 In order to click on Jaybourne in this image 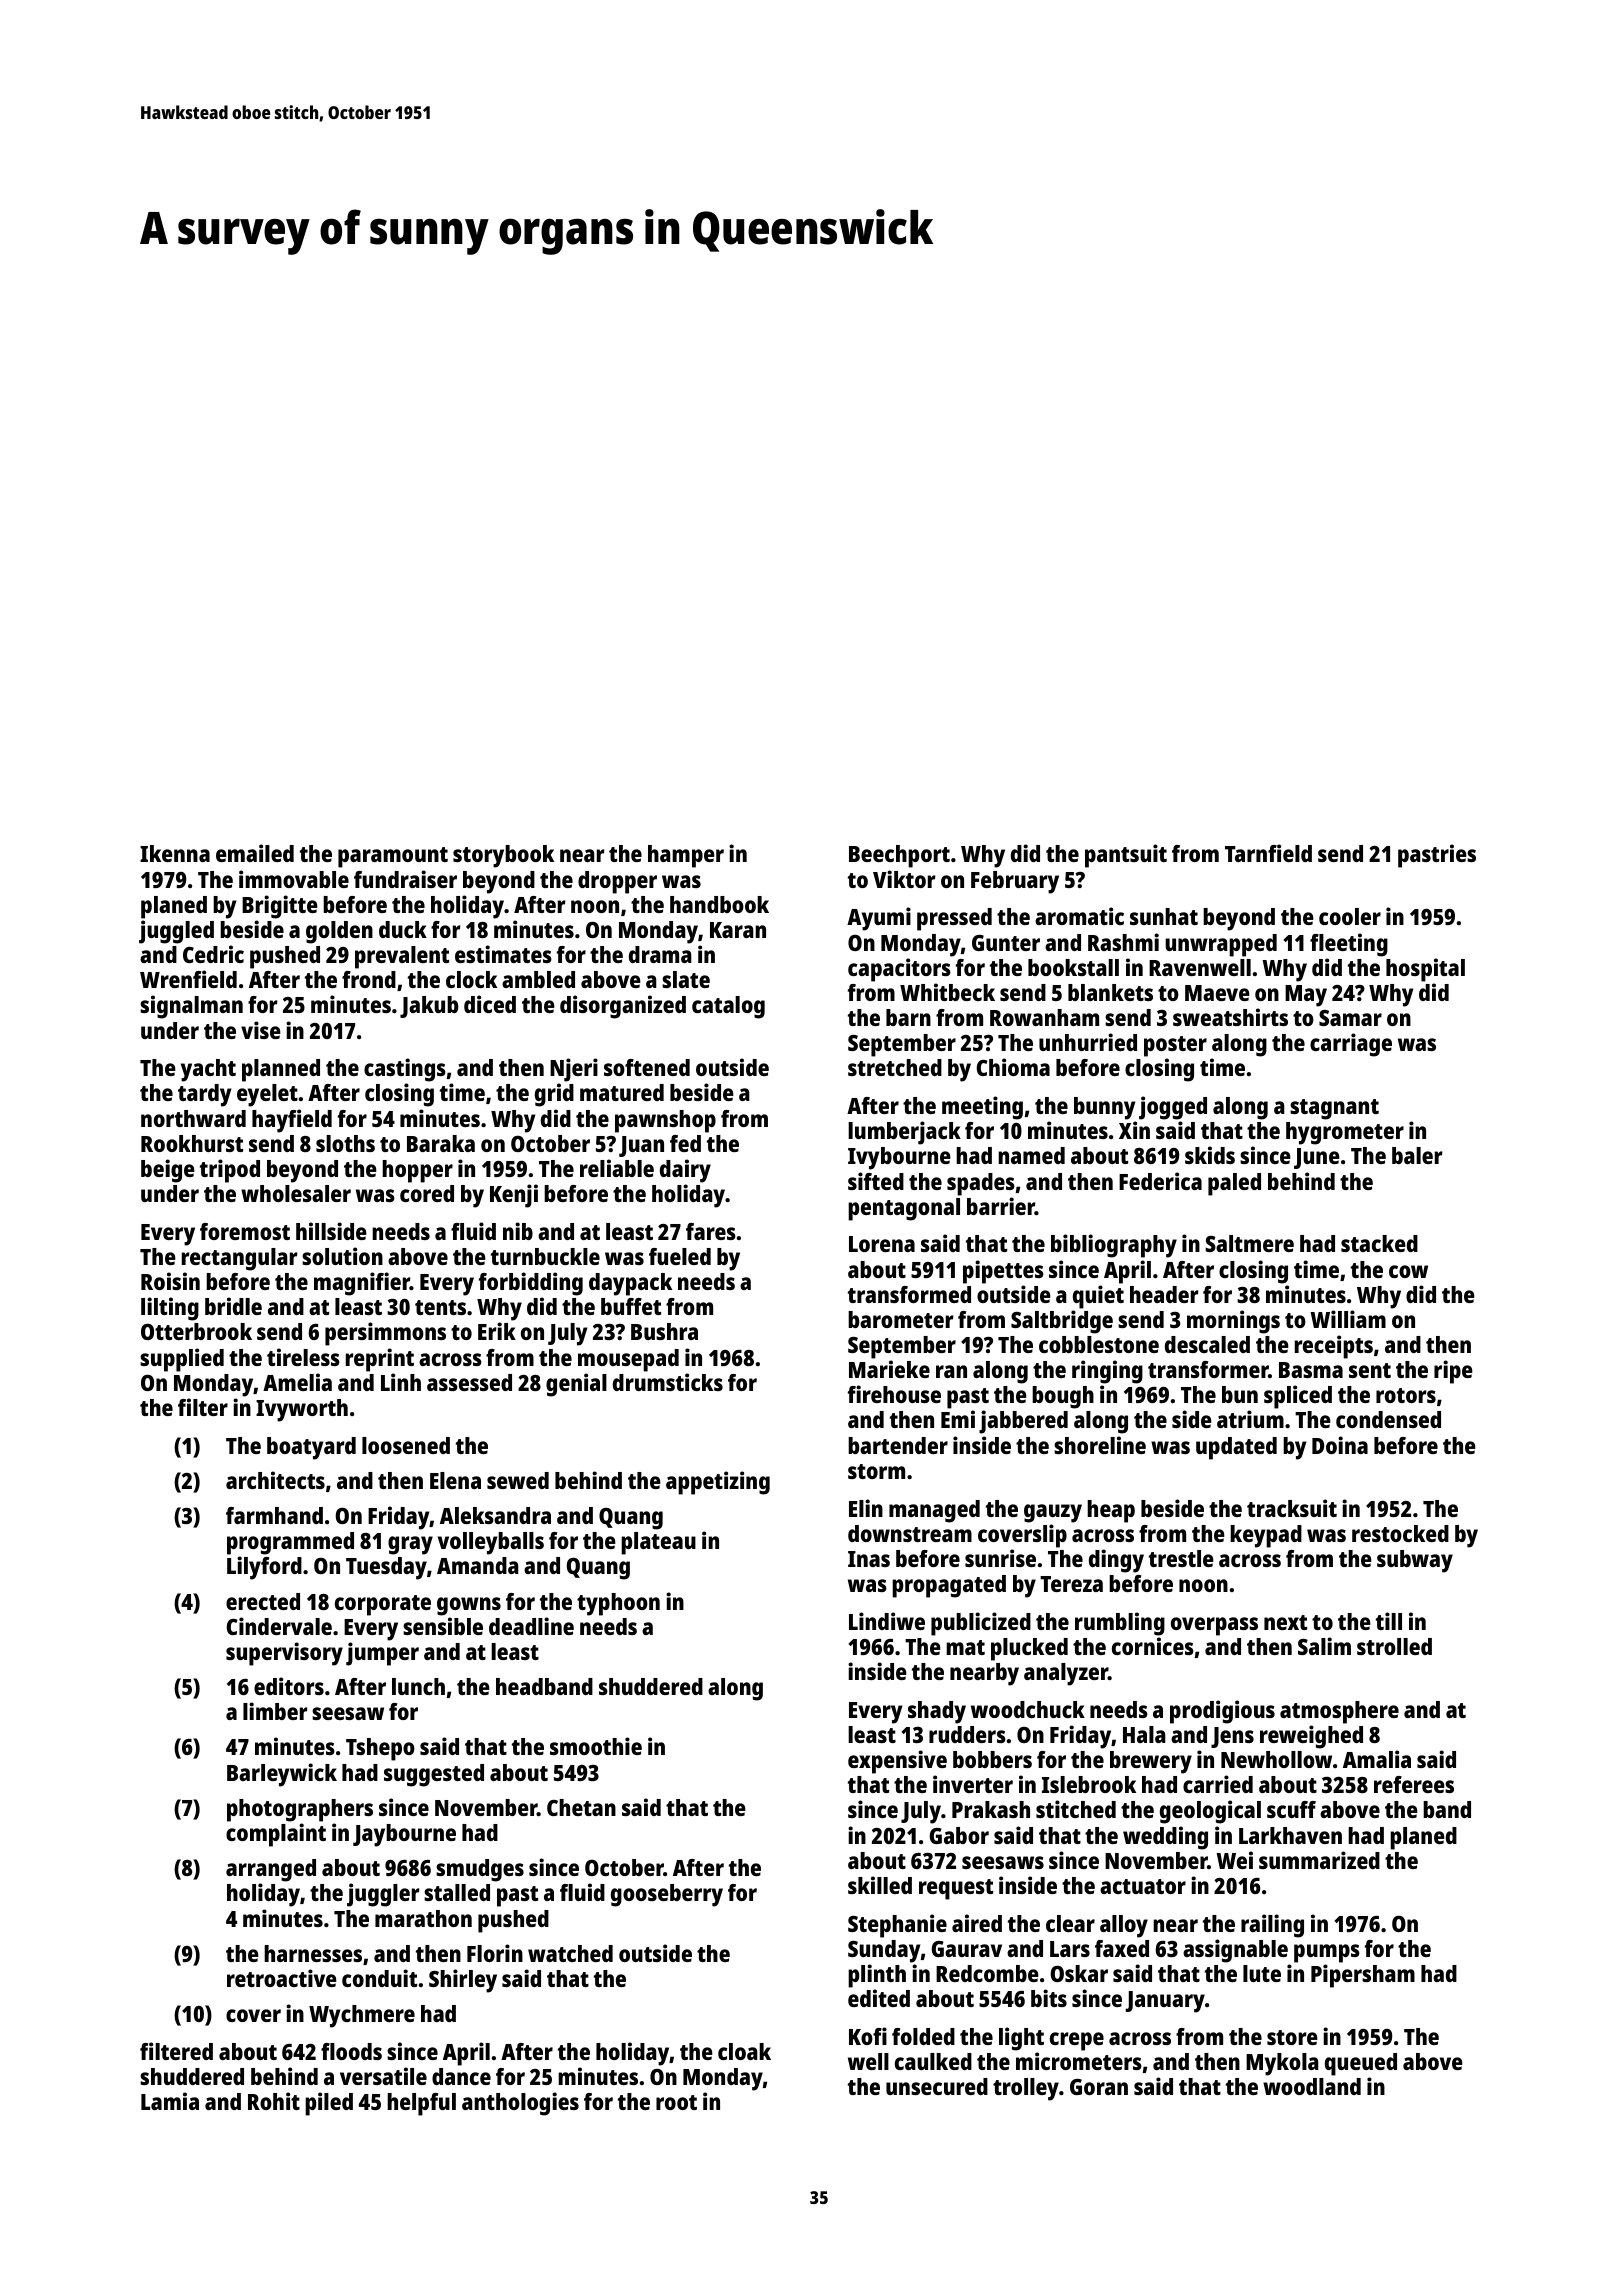, I will do `click(404, 1835)`.
